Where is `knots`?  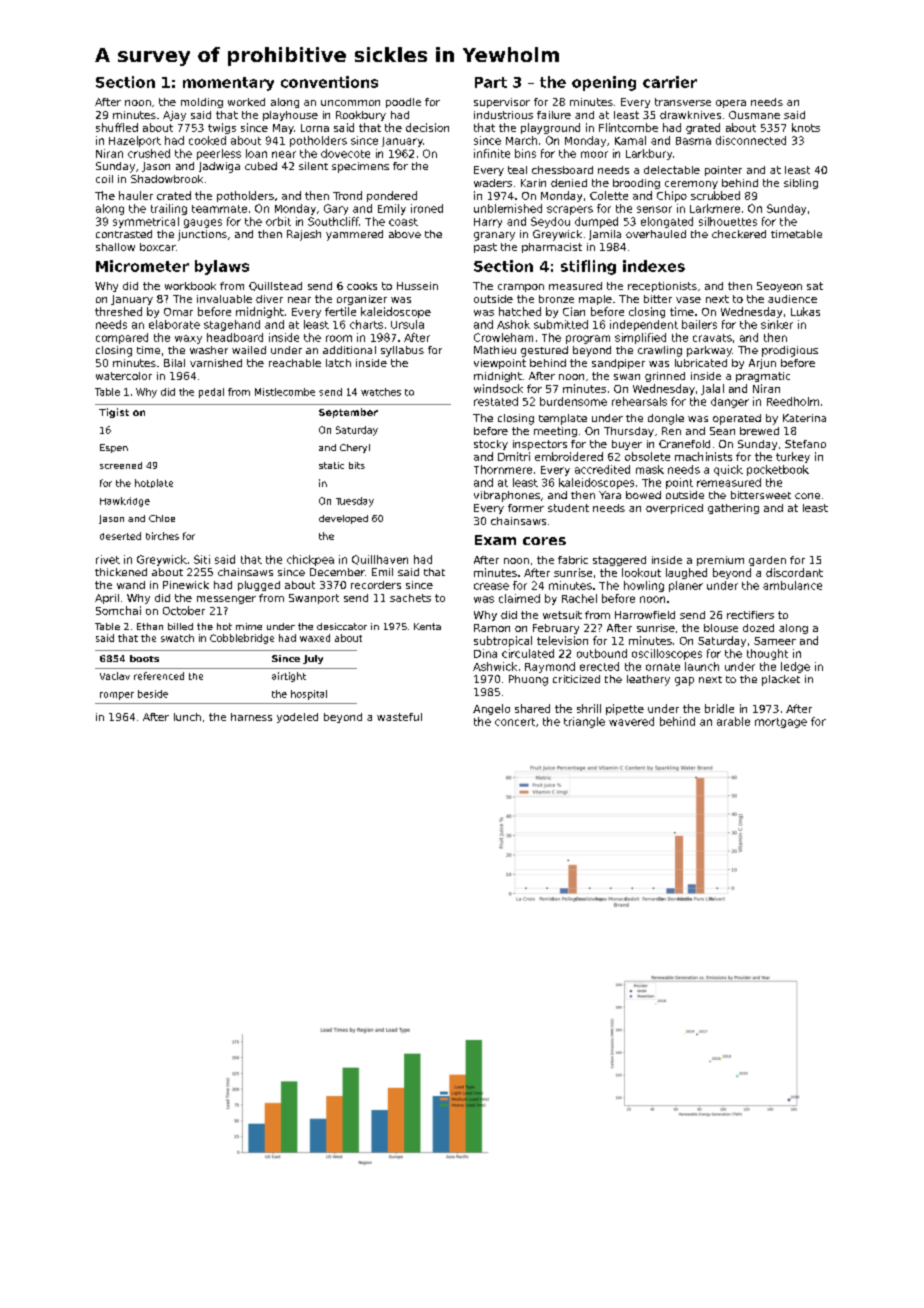 knots is located at coordinates (806, 127).
